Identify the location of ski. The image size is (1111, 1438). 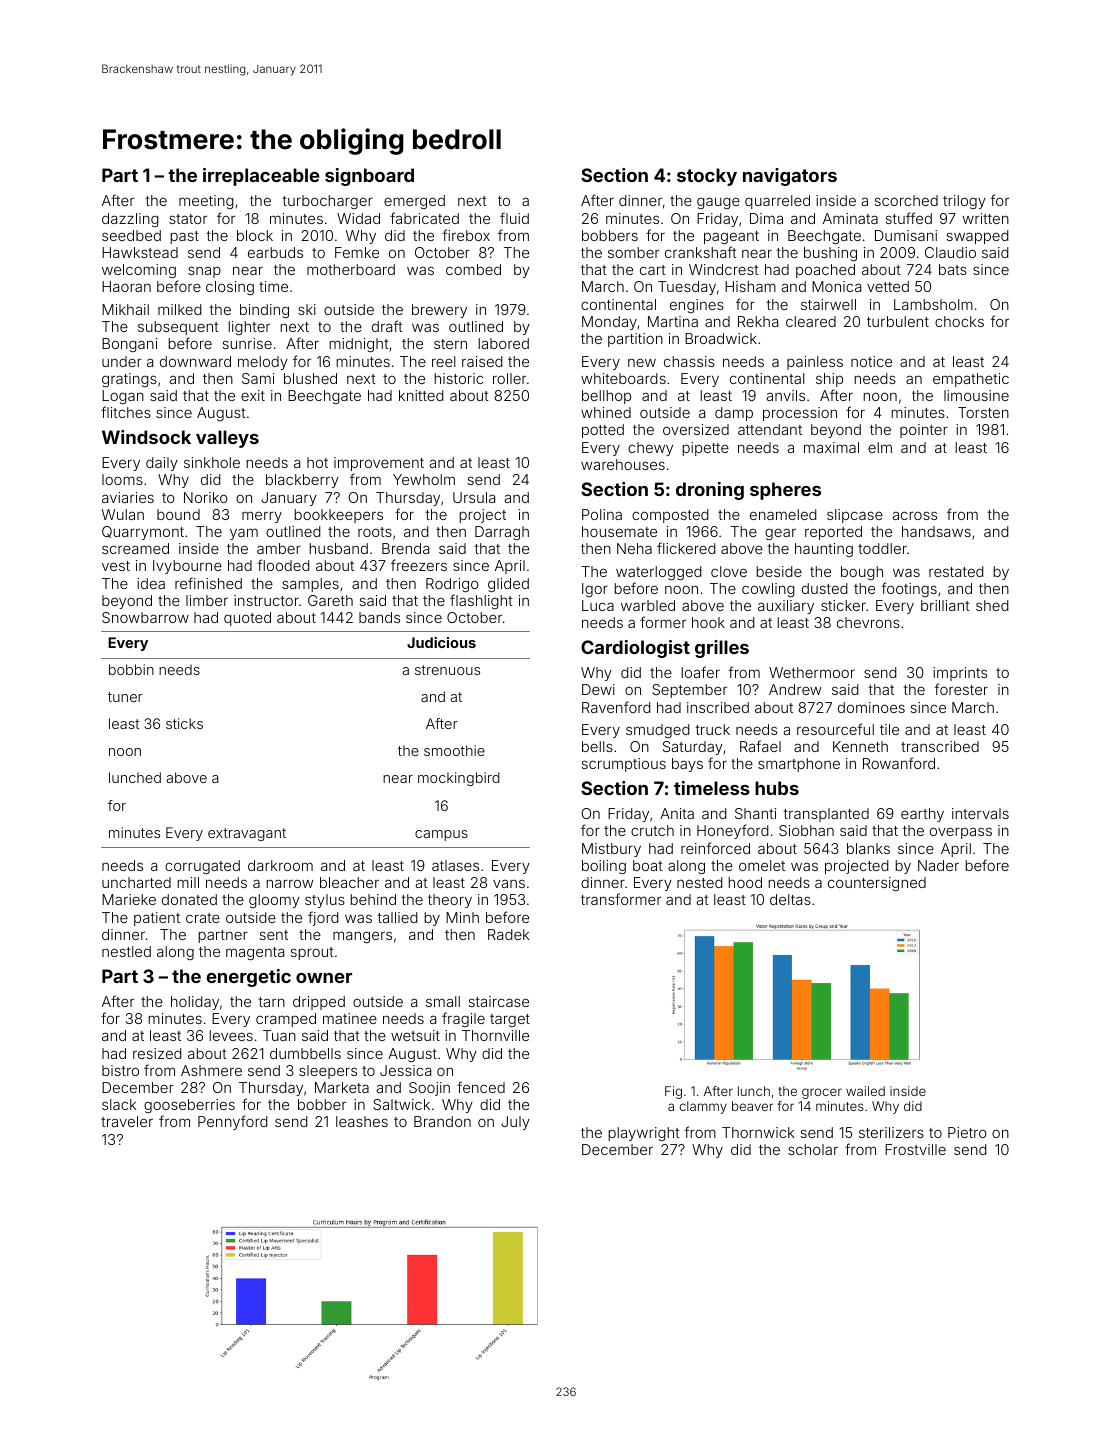
(307, 309).
